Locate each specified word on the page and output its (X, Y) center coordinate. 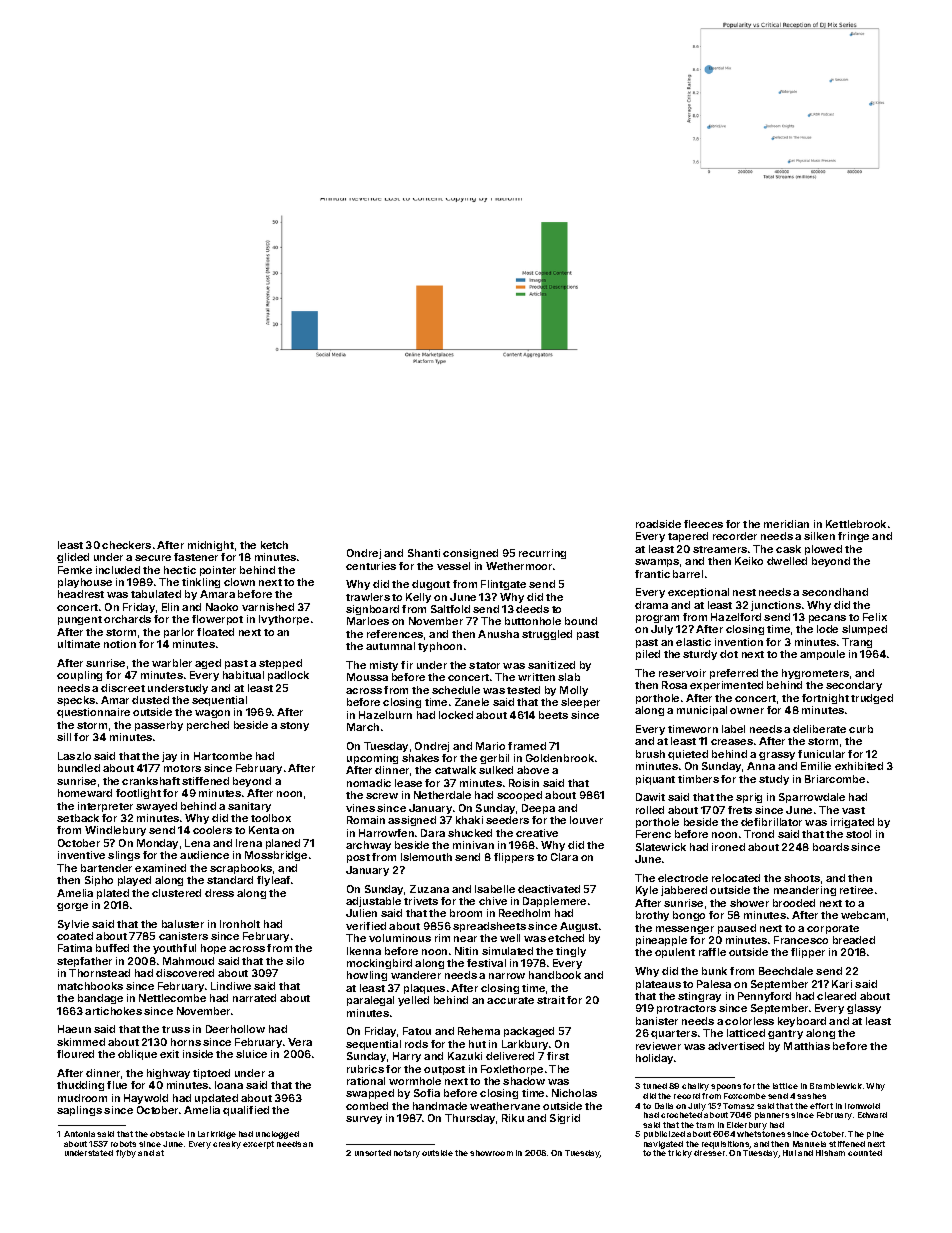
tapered (688, 537)
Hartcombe (223, 756)
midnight (211, 546)
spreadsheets (489, 927)
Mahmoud (188, 961)
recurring (542, 554)
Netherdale (442, 795)
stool (858, 834)
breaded (854, 940)
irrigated (852, 823)
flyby (126, 1154)
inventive (81, 855)
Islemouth (426, 857)
